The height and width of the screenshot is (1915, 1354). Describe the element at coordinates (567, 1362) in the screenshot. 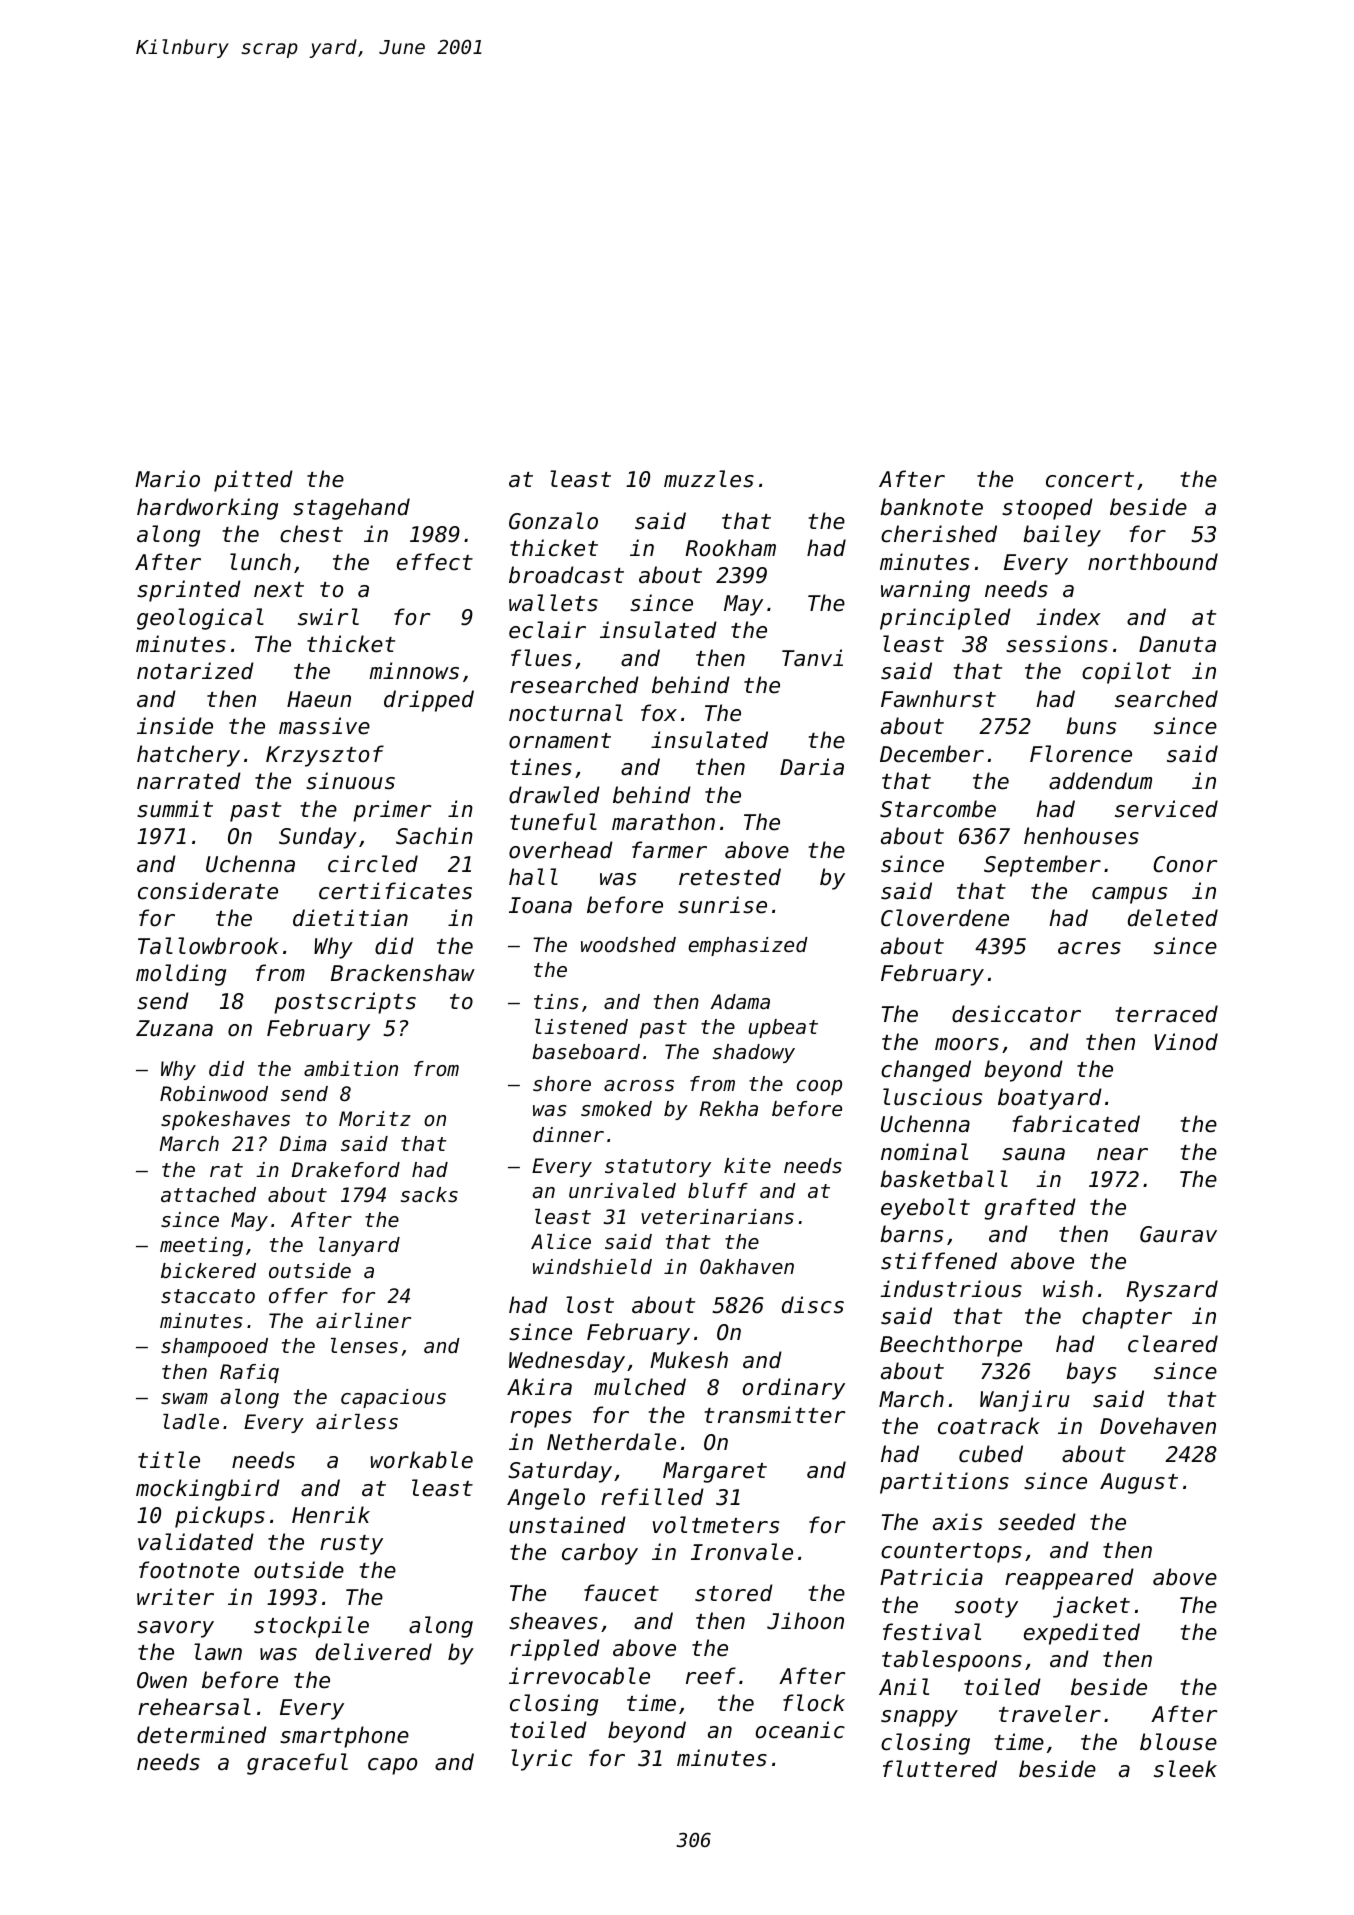

I see `Wednesday` at that location.
